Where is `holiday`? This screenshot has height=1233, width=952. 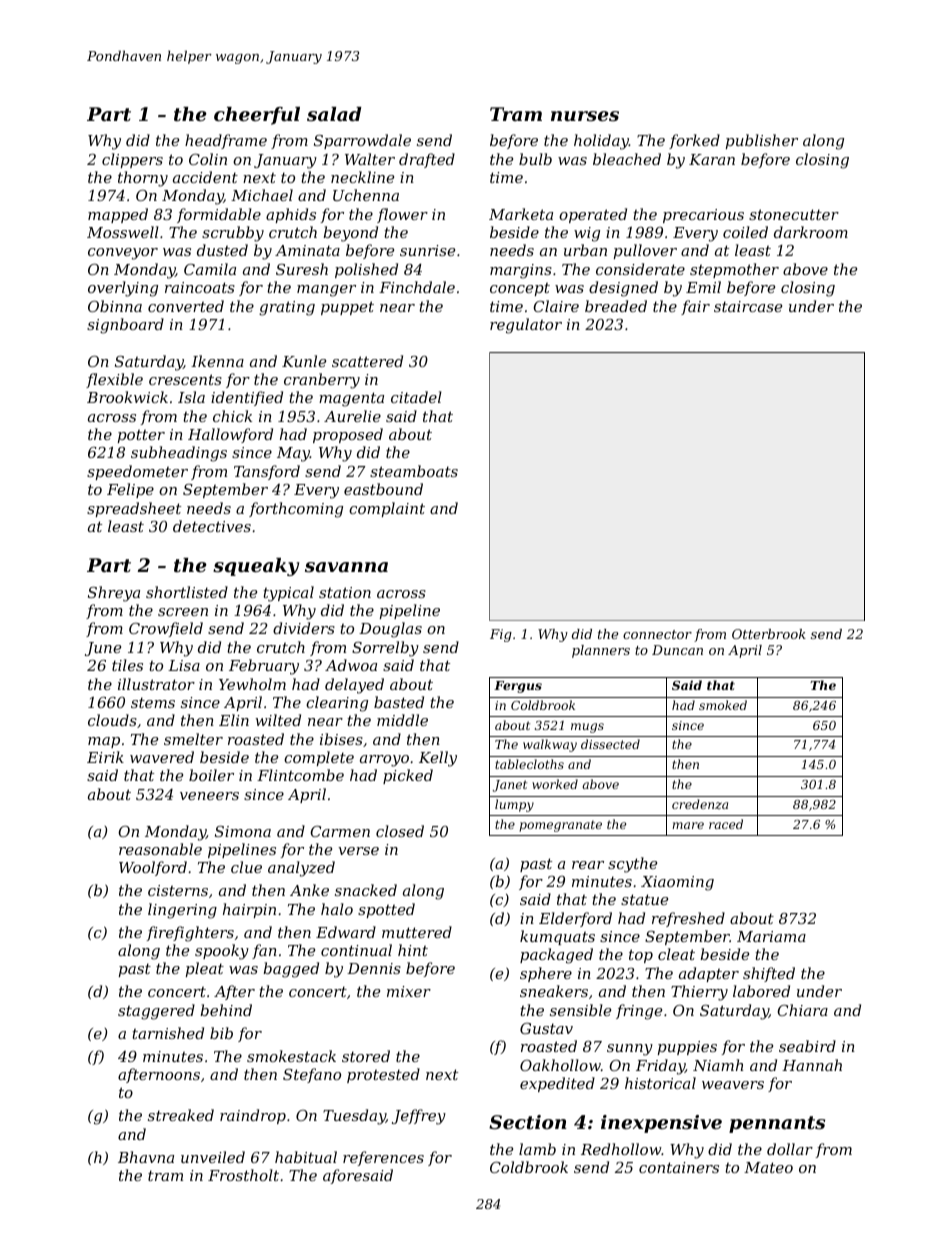 holiday is located at coordinates (601, 142).
